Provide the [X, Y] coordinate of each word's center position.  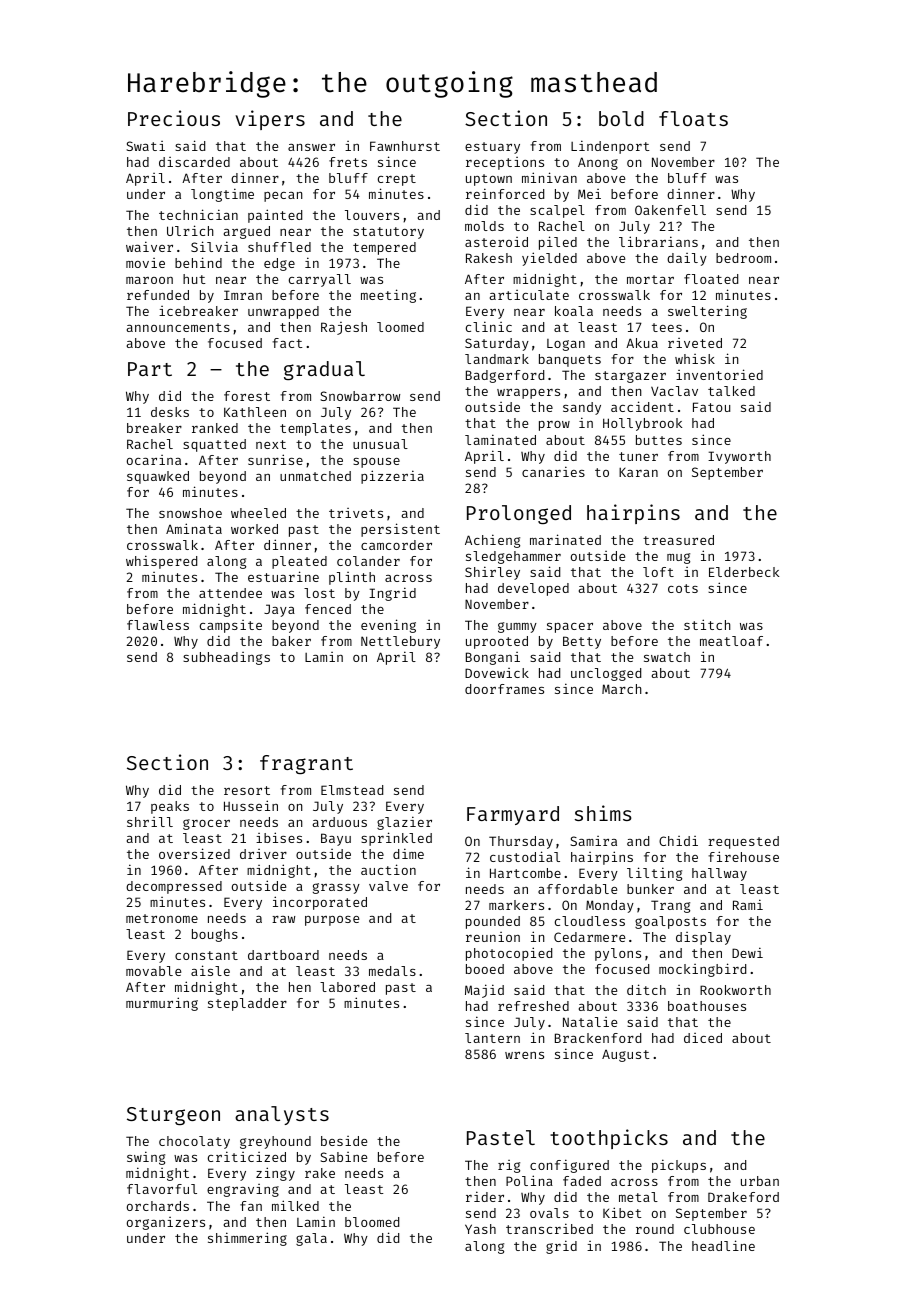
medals [392, 971]
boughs [215, 935]
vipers [270, 120]
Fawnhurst [405, 146]
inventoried [719, 374]
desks [170, 412]
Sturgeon [173, 1116]
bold [621, 118]
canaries [553, 471]
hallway [719, 874]
